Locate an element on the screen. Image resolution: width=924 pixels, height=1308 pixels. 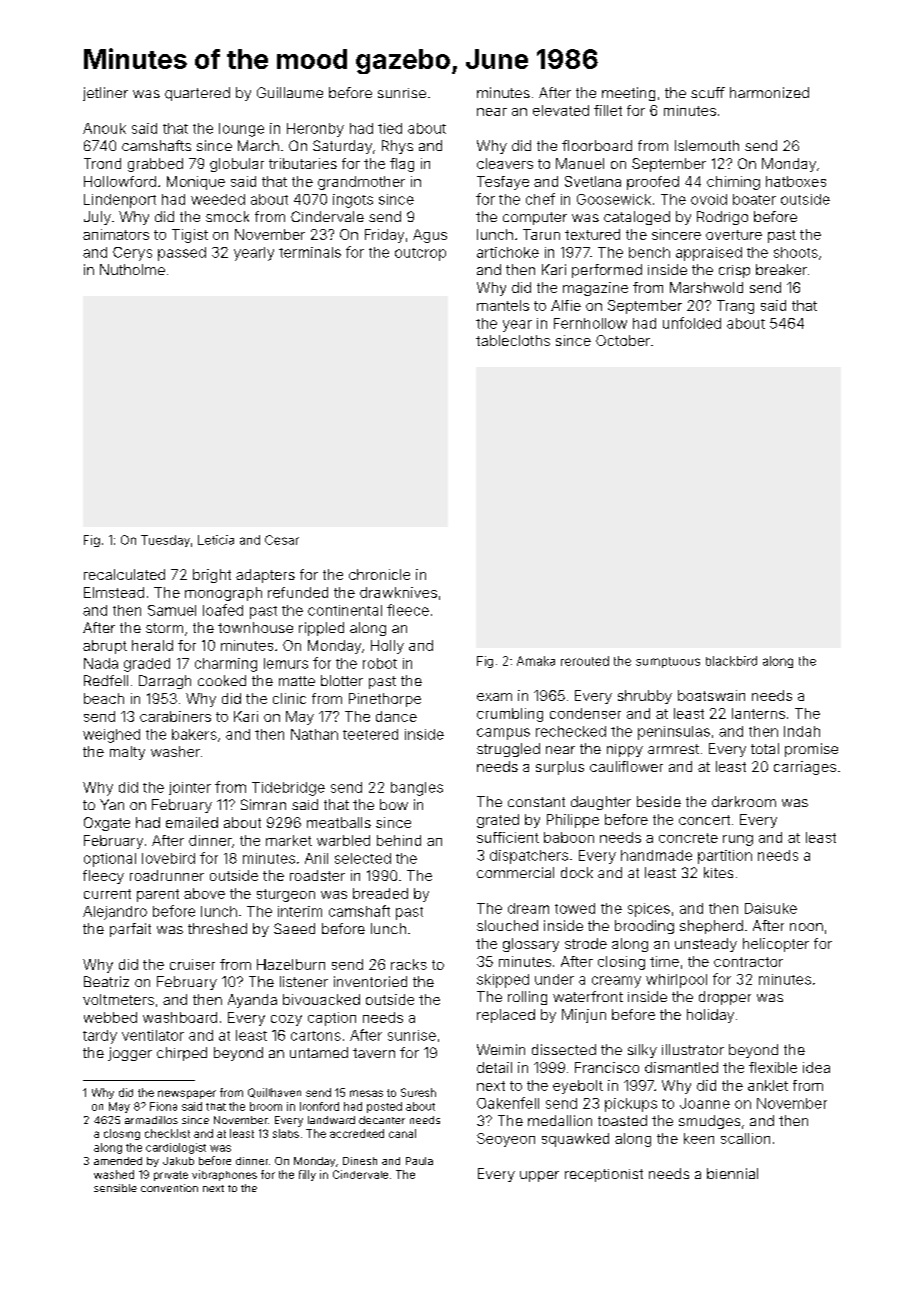
harmonized is located at coordinates (769, 92).
